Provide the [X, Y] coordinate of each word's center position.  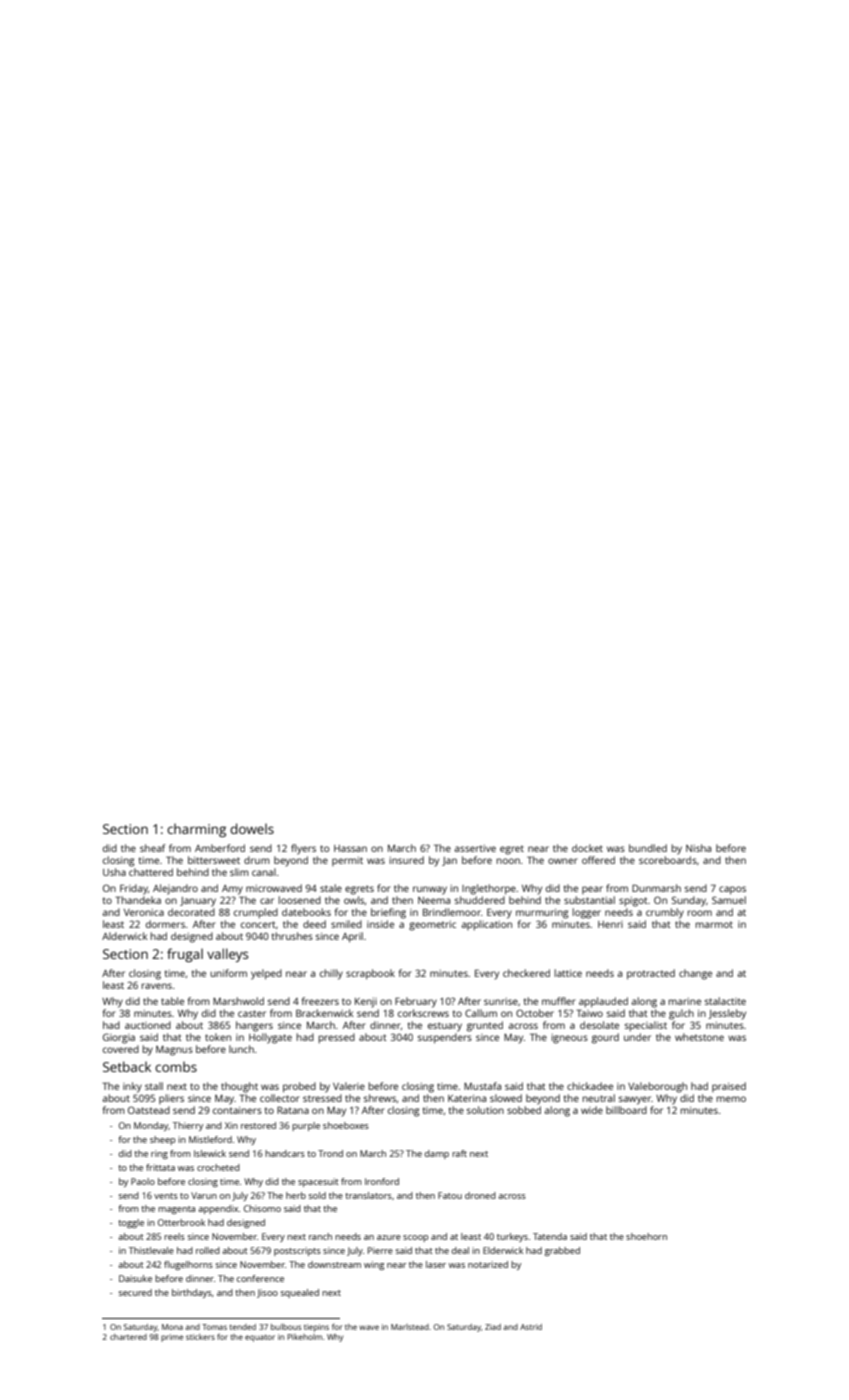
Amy [232, 890]
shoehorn [646, 1236]
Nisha [698, 848]
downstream [334, 1264]
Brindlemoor [452, 912]
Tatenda [550, 1236]
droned [480, 1195]
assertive [475, 848]
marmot [714, 924]
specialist [646, 1026]
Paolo [143, 1181]
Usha [114, 872]
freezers [320, 1001]
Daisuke [135, 1278]
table [172, 1001]
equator [260, 1338]
